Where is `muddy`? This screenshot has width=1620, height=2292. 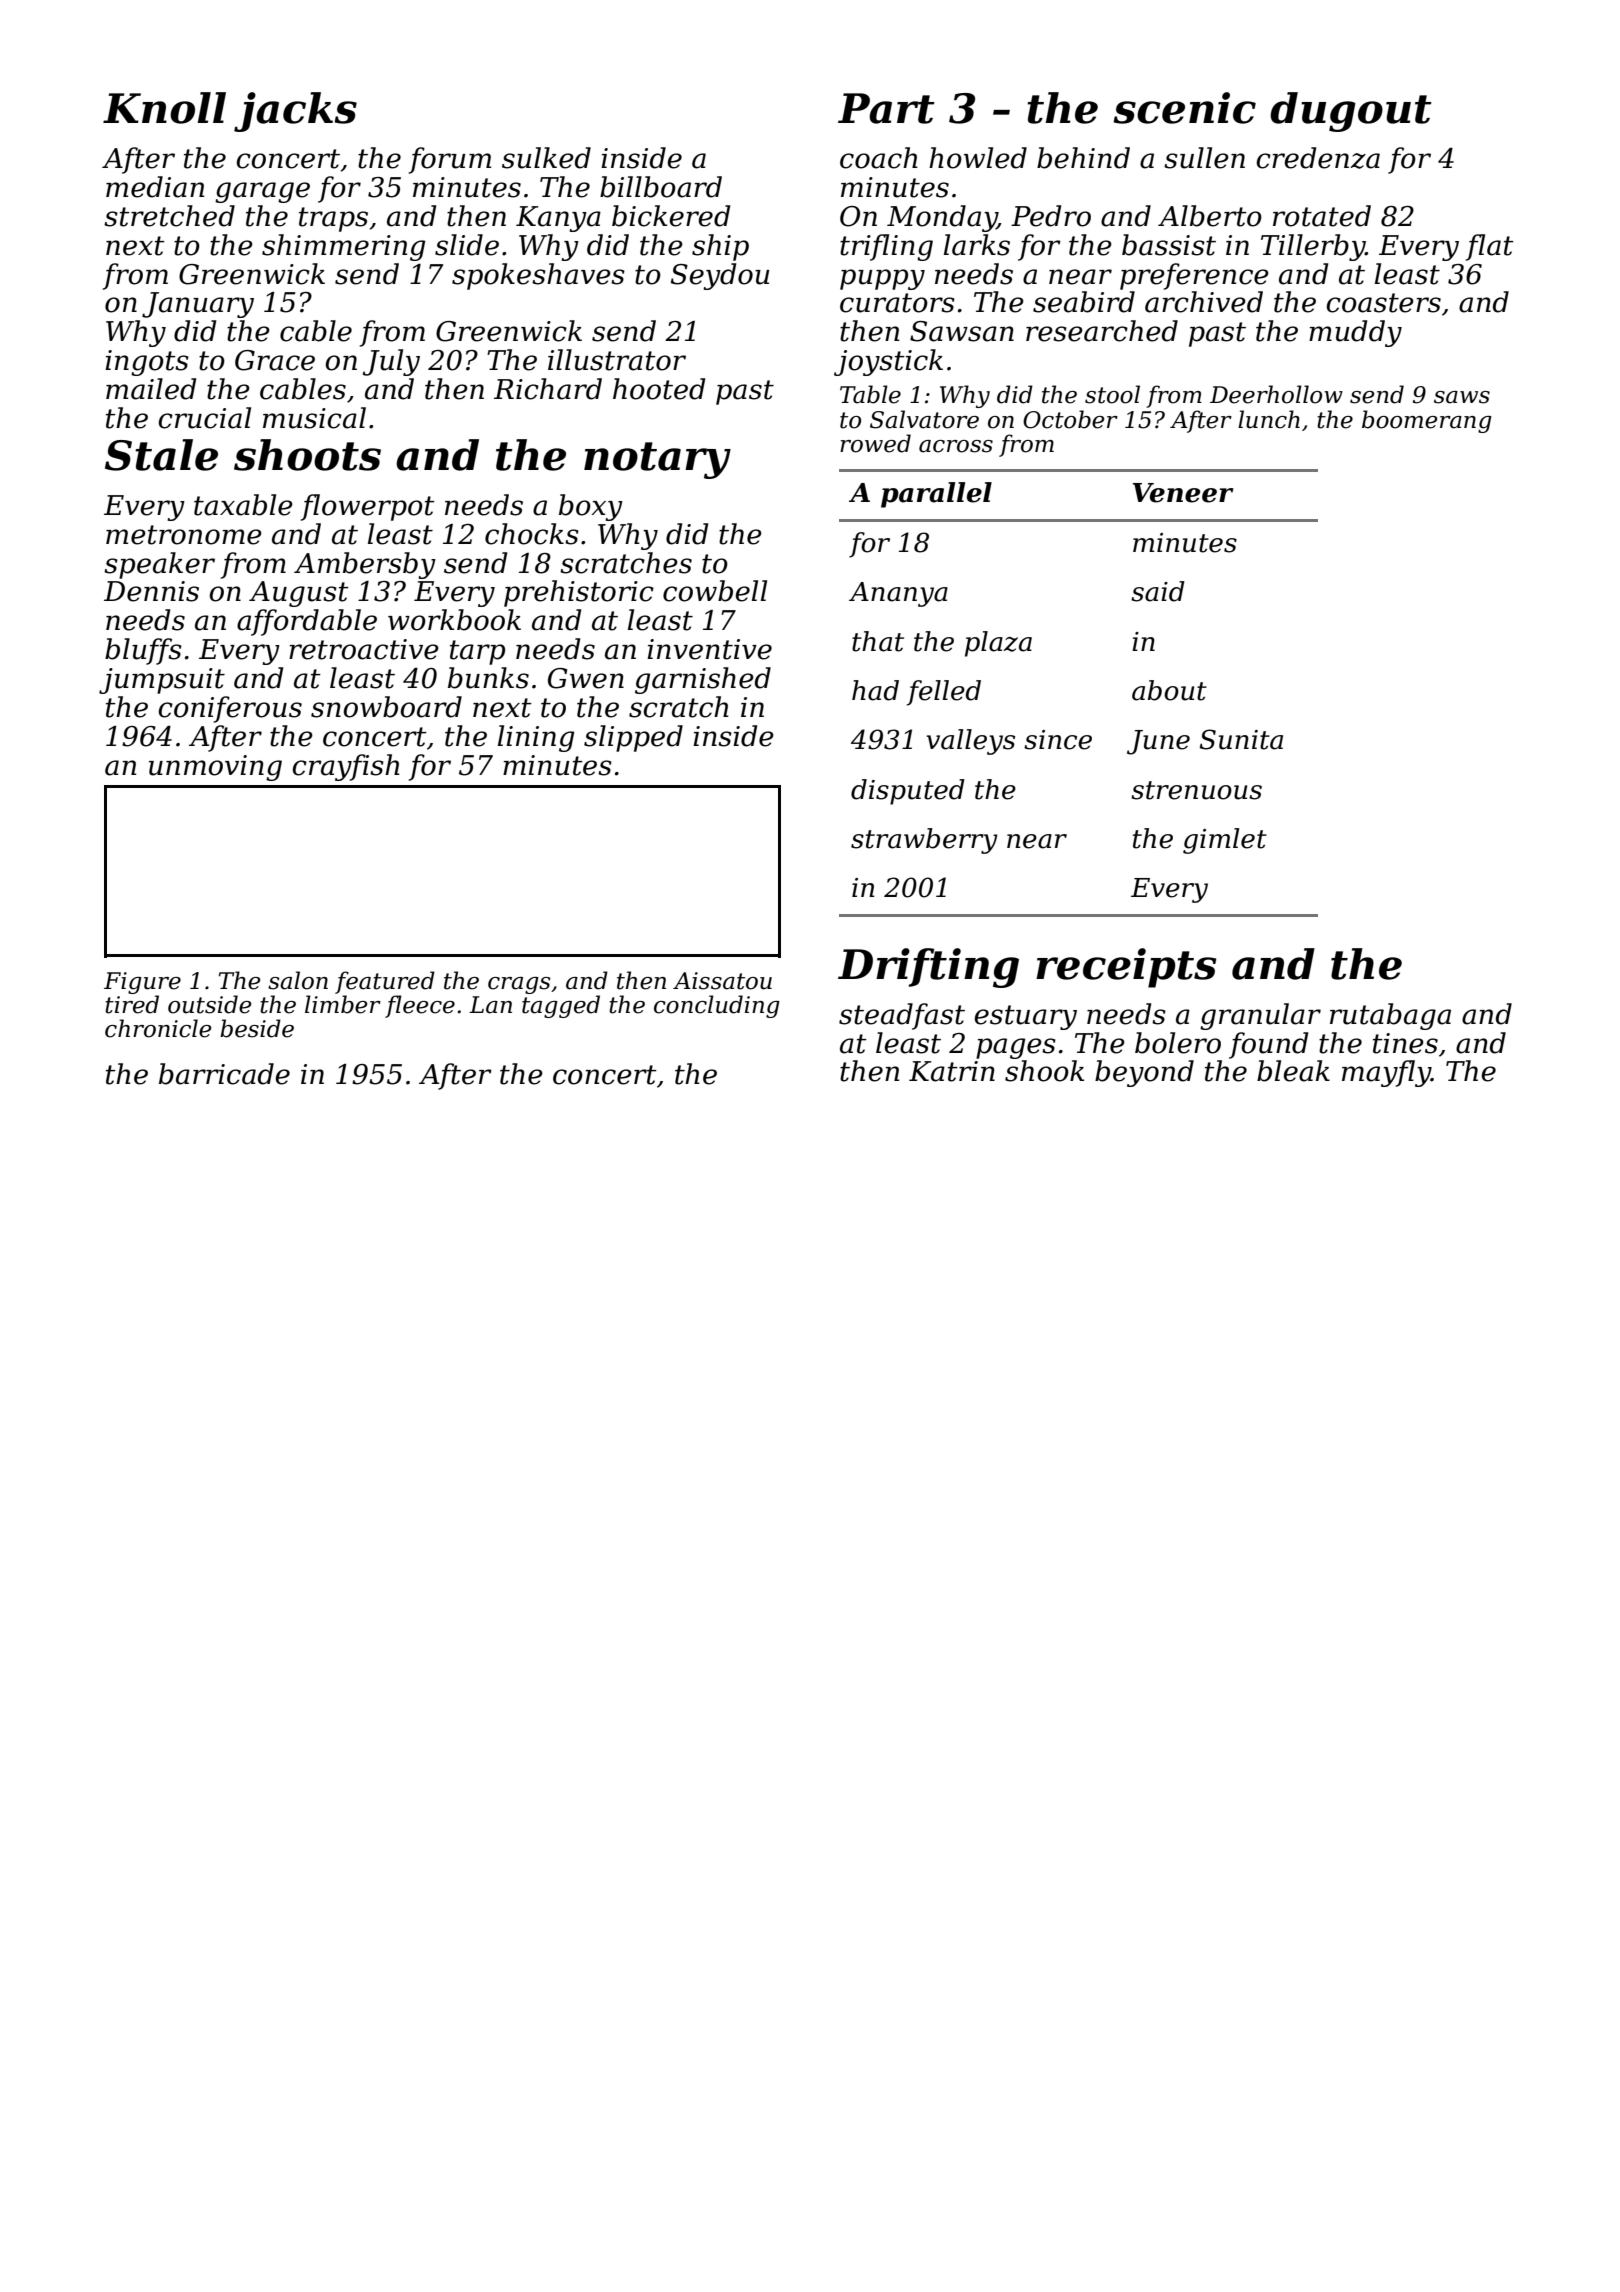 muddy is located at coordinates (1355, 333).
